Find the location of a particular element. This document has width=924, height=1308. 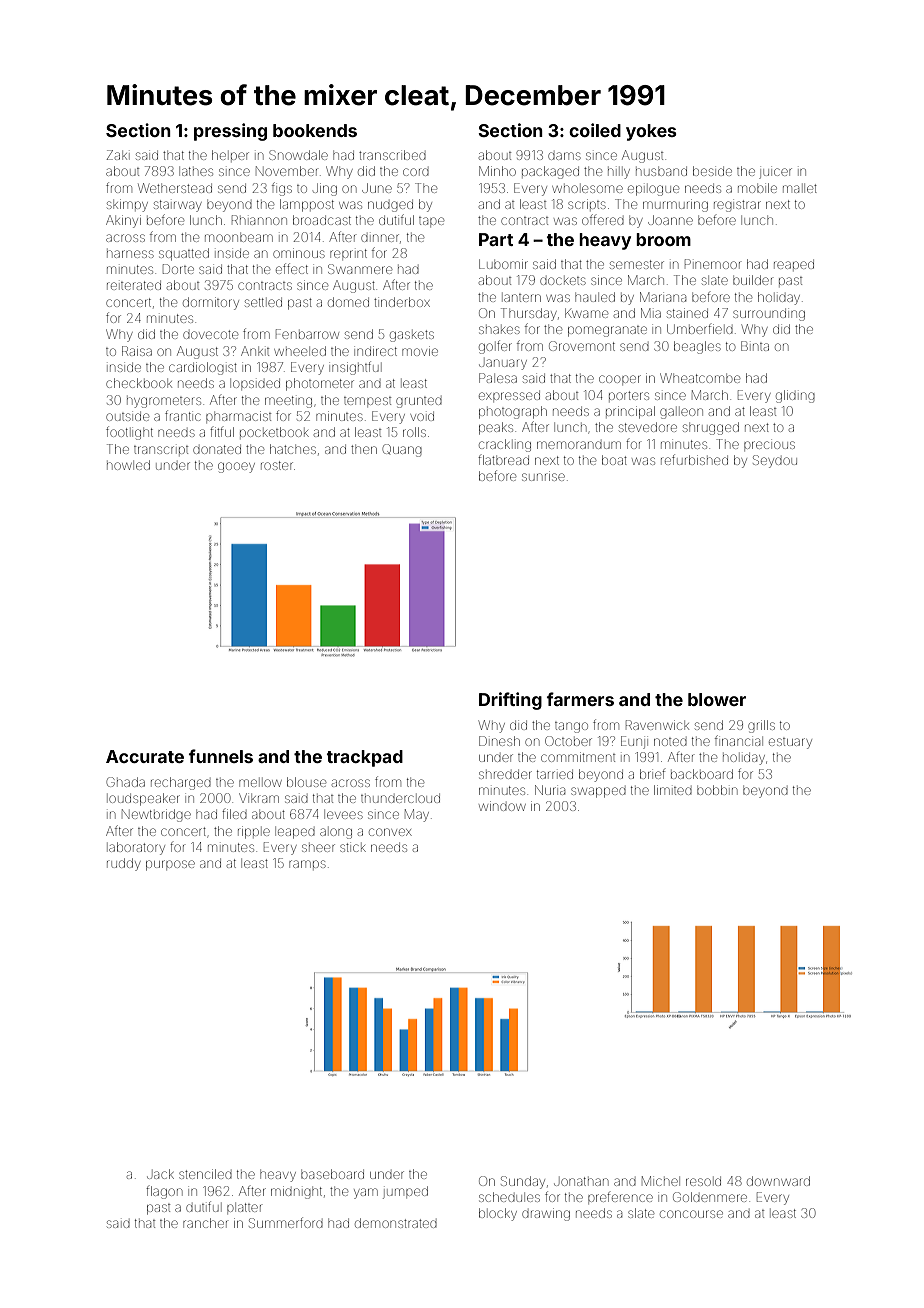

howled is located at coordinates (128, 465).
